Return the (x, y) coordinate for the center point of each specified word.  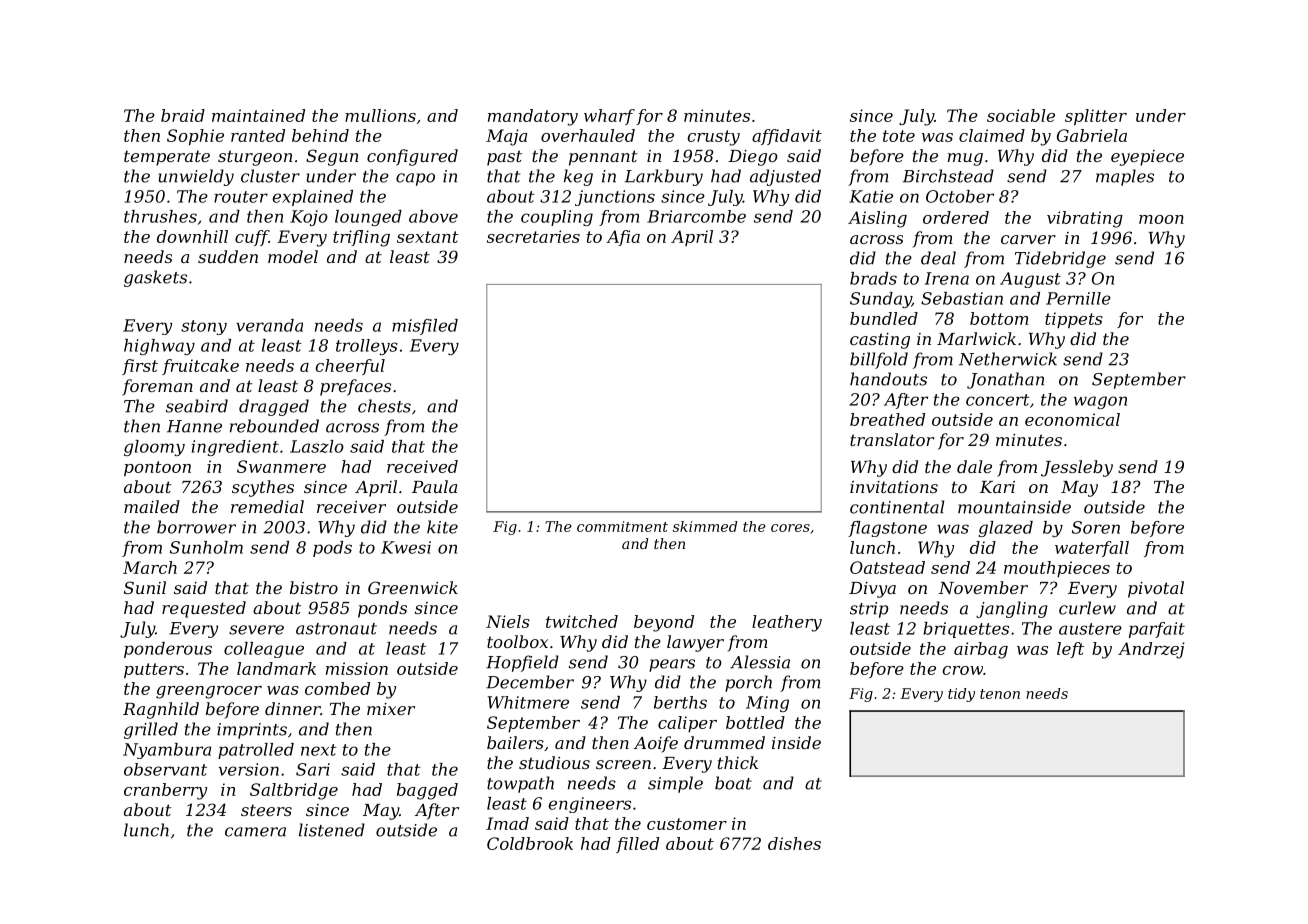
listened (332, 830)
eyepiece (1147, 158)
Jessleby (1077, 468)
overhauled (588, 135)
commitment (622, 526)
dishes (794, 843)
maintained (258, 115)
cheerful (350, 367)
